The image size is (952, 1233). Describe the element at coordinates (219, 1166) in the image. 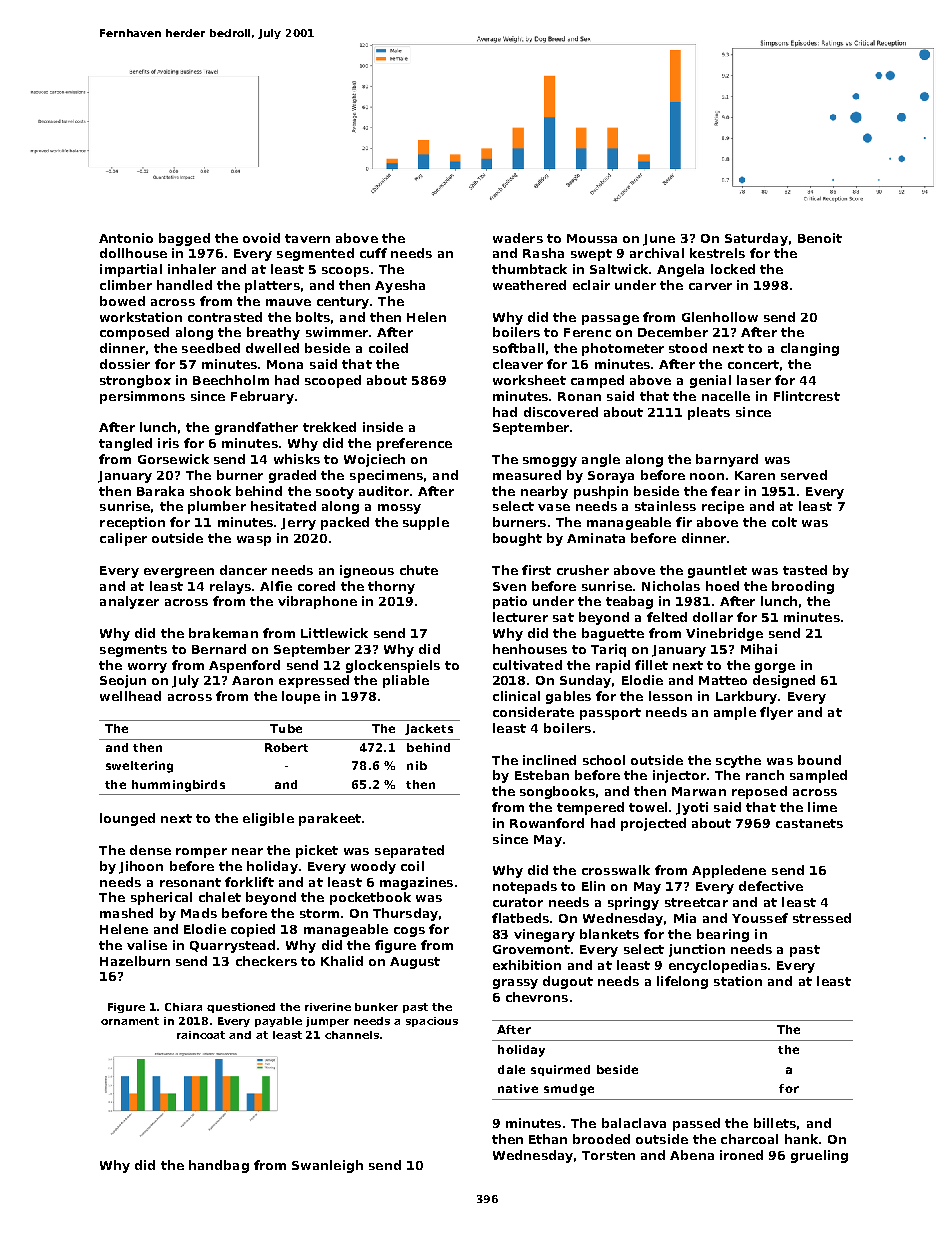

I see `handbag` at that location.
